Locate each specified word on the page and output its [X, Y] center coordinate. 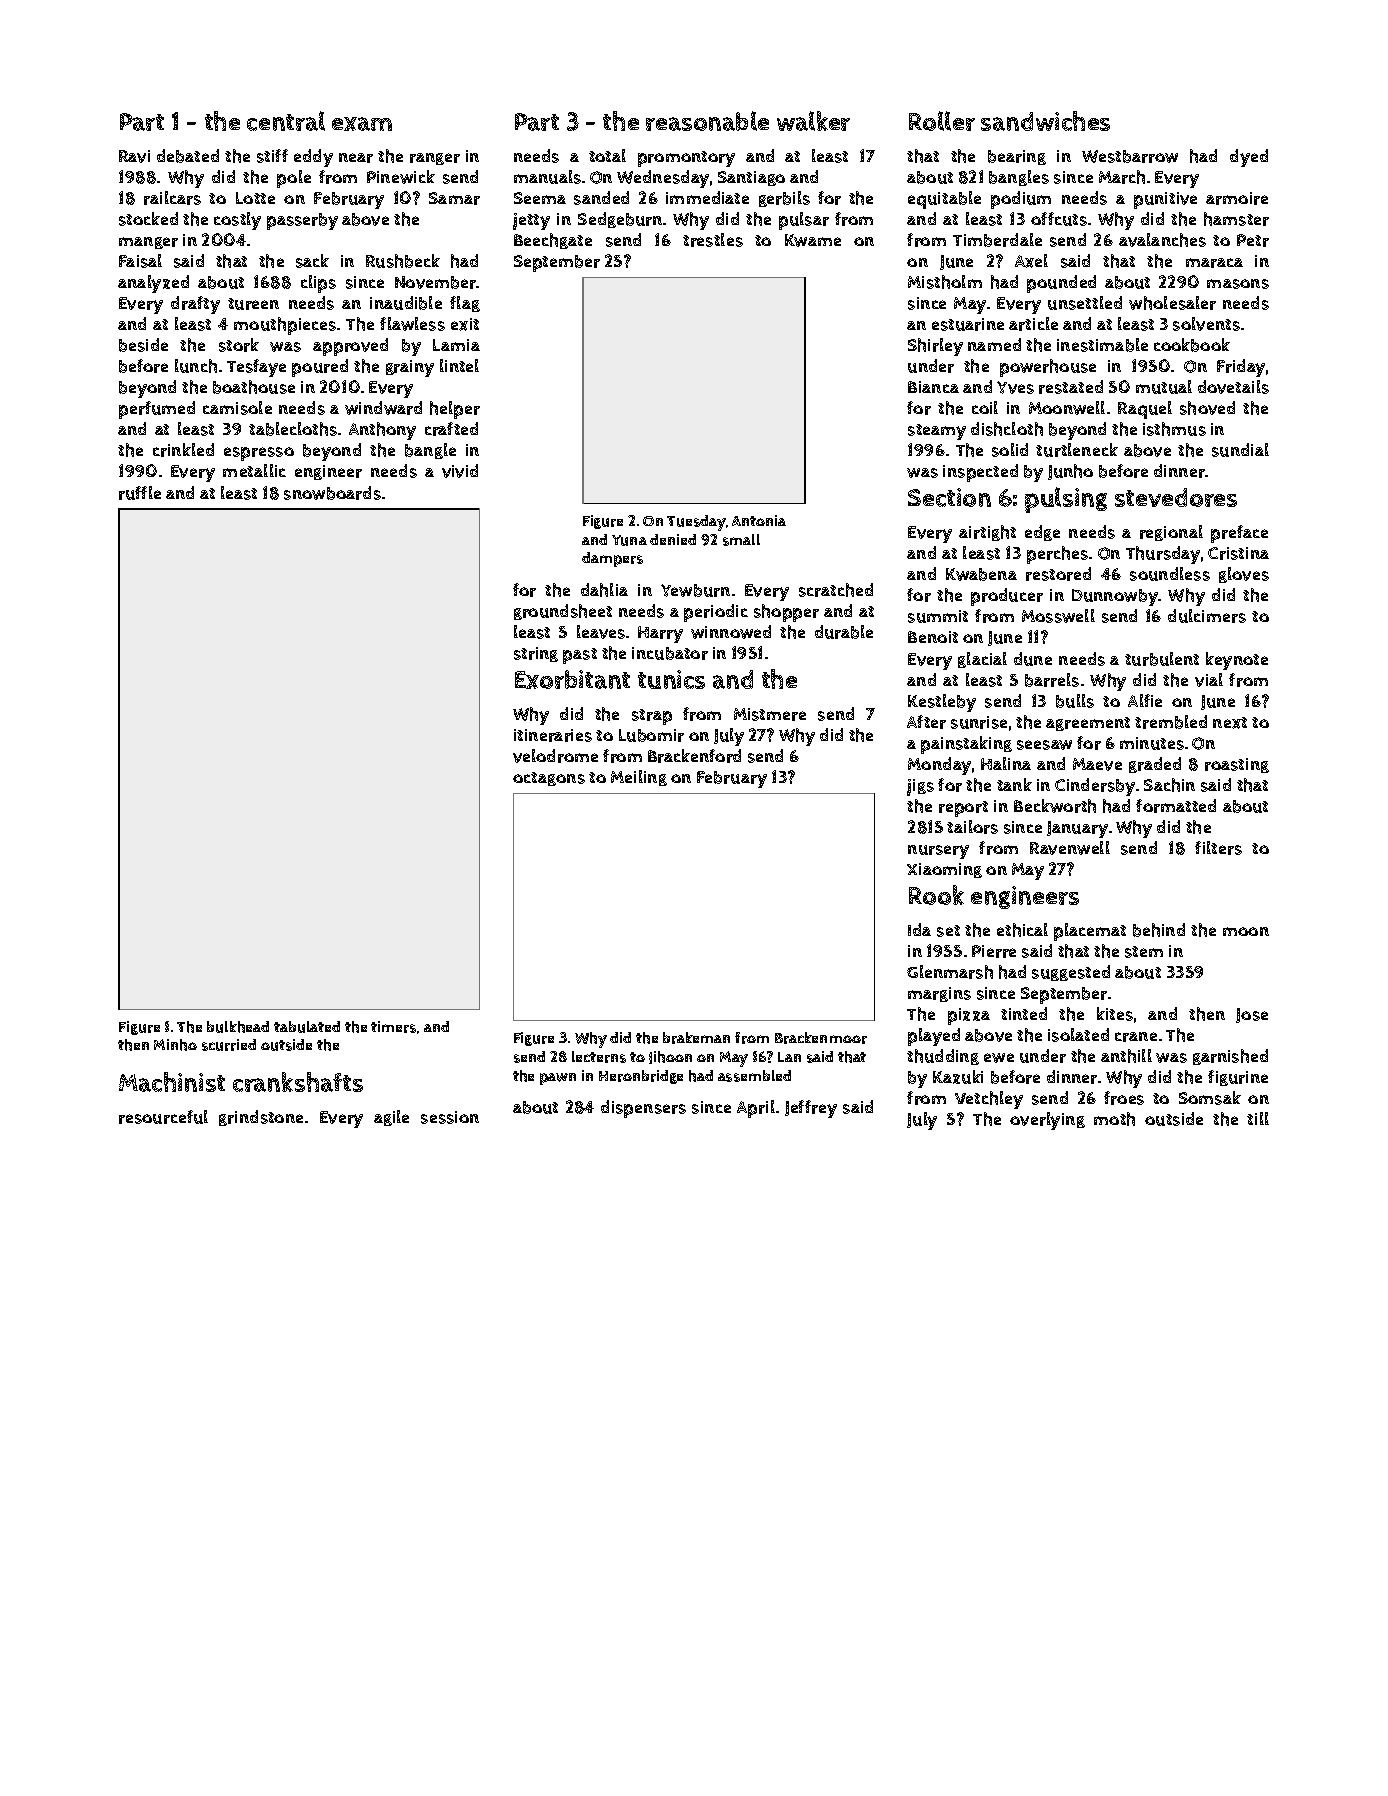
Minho [175, 1045]
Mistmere [770, 714]
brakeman [696, 1038]
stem [1144, 952]
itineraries [553, 735]
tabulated [307, 1027]
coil [985, 407]
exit [465, 324]
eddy [313, 158]
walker [813, 121]
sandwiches [1045, 121]
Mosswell [1058, 616]
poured [320, 368]
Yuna [629, 540]
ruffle [140, 493]
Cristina [1238, 553]
